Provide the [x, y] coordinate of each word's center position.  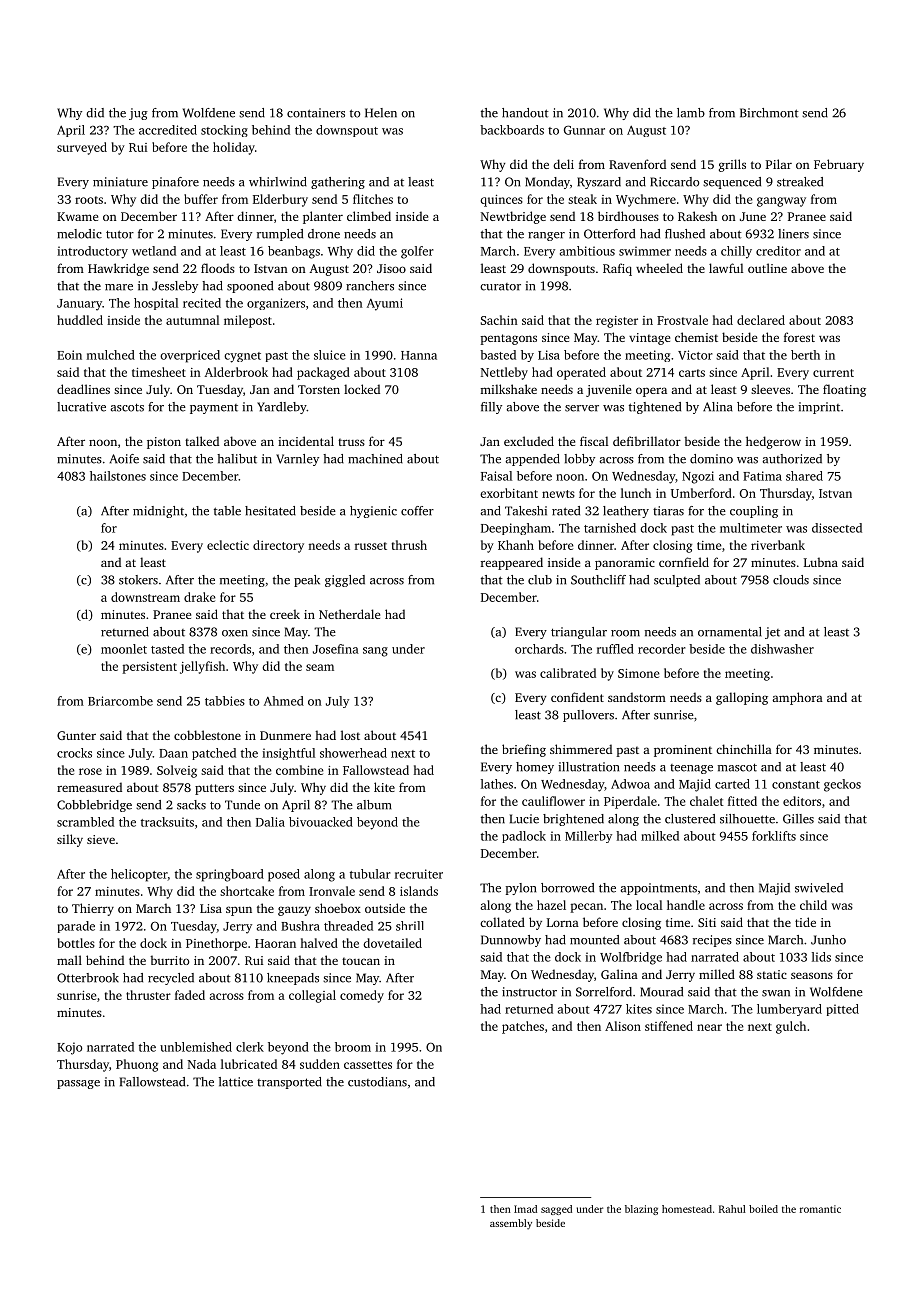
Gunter [76, 735]
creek [285, 614]
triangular [579, 633]
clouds [791, 580]
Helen [381, 113]
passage [78, 1084]
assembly [511, 1224]
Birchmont [769, 113]
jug [138, 114]
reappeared [512, 563]
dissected [837, 528]
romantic [820, 1209]
